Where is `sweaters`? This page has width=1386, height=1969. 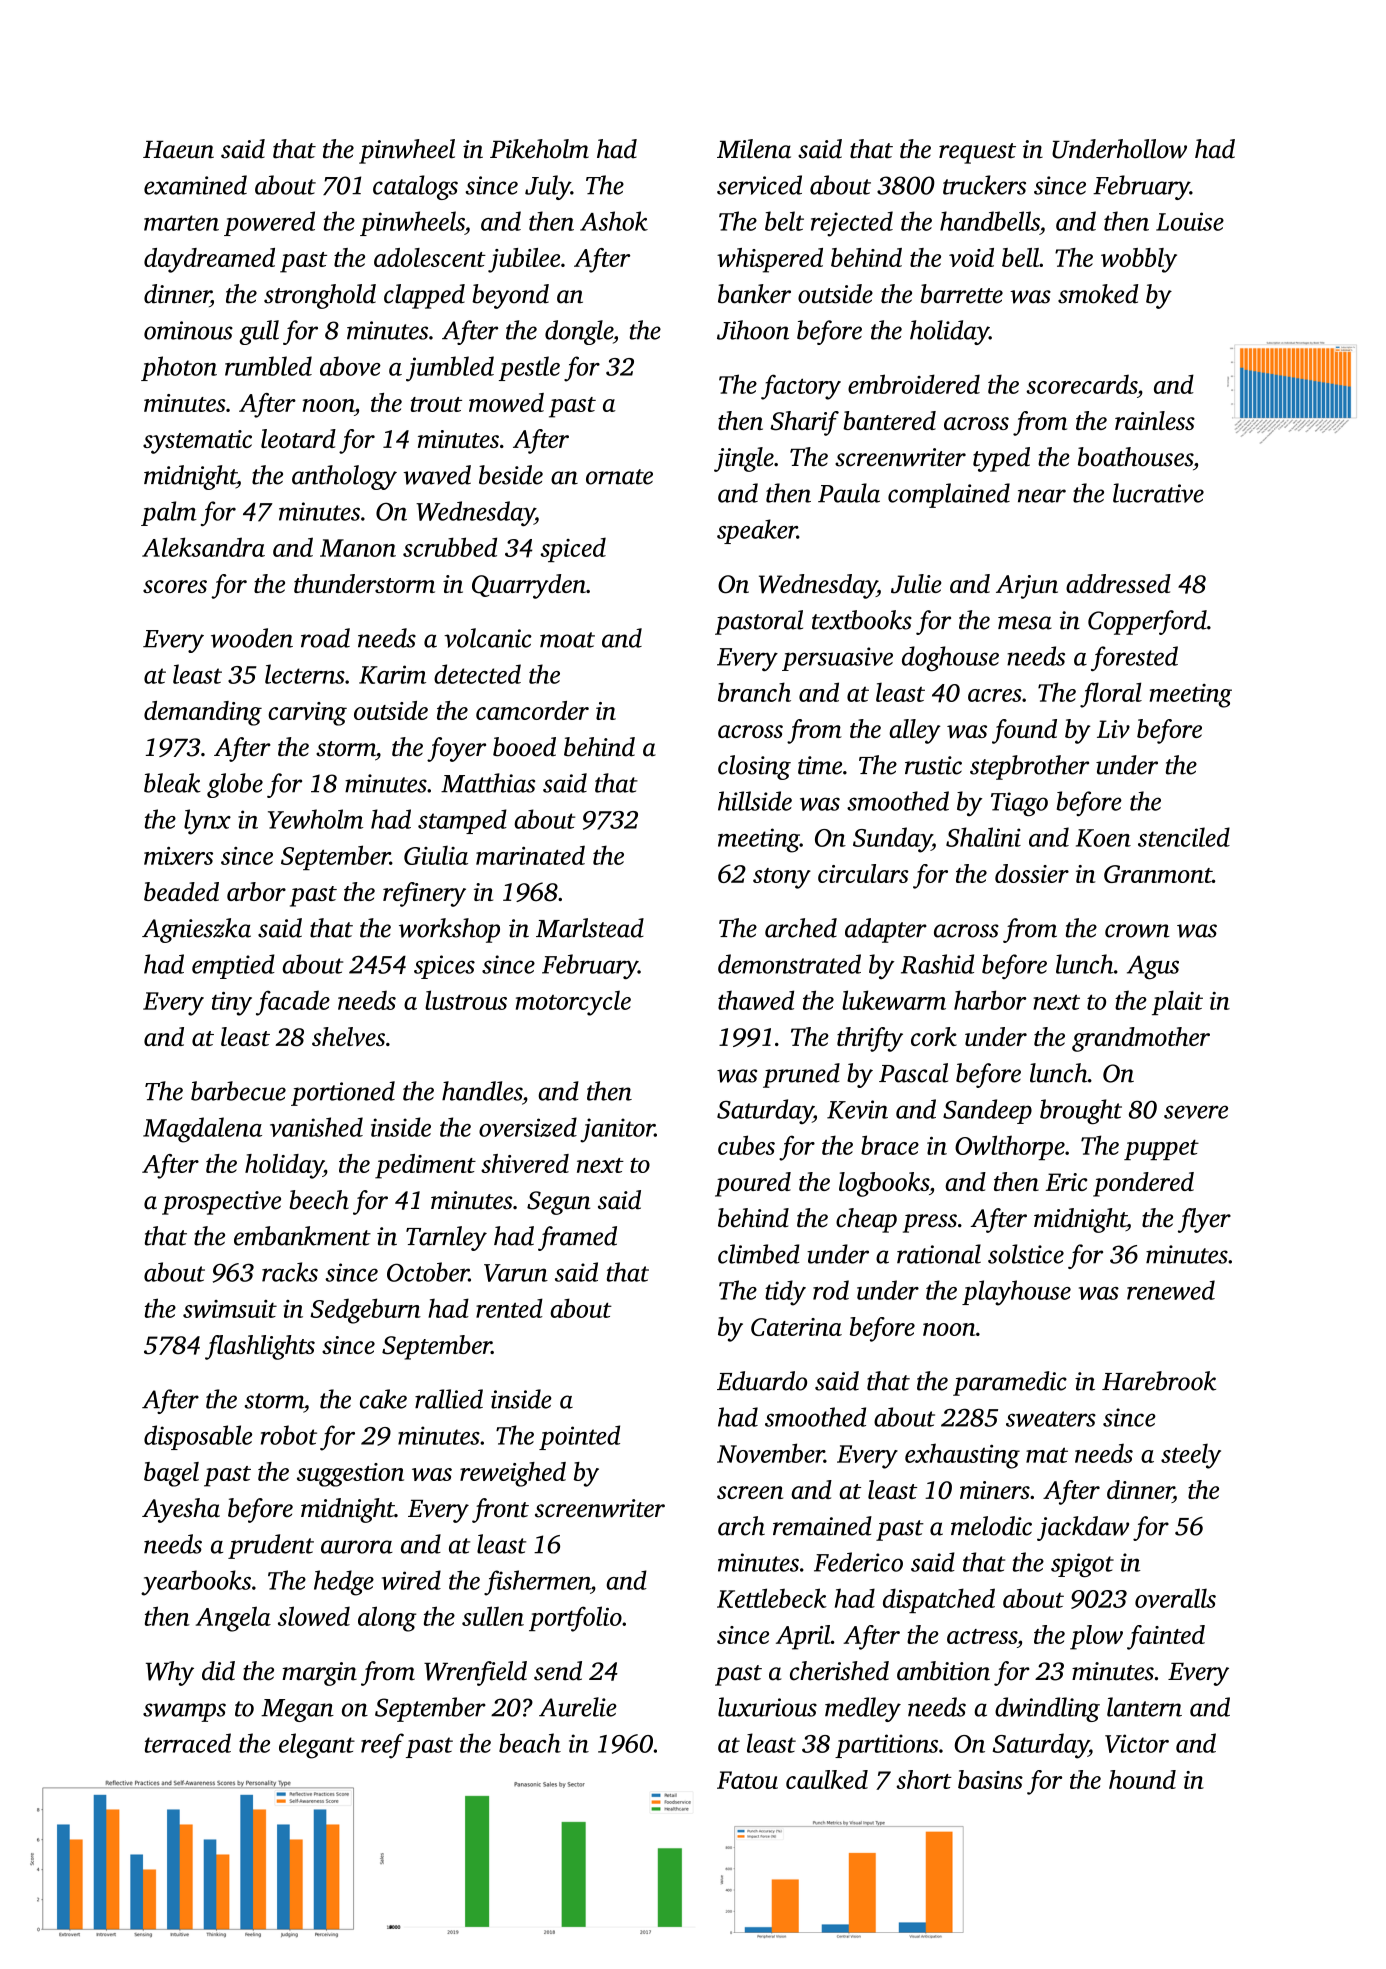 sweaters is located at coordinates (1051, 1419).
